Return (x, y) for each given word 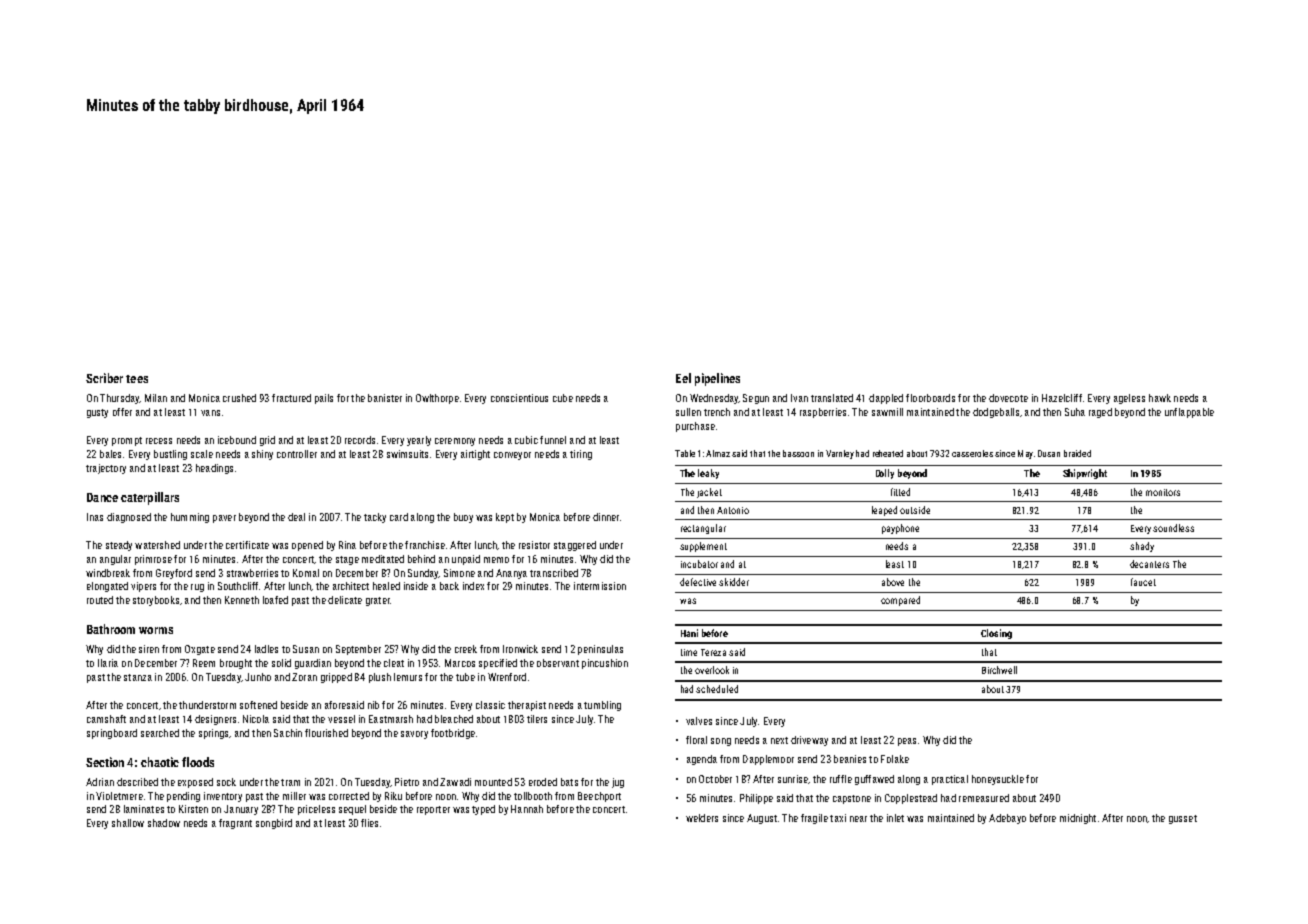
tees (137, 379)
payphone (900, 529)
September (358, 650)
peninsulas (600, 650)
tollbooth (533, 796)
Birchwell (999, 670)
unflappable (1189, 413)
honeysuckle (998, 780)
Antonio (733, 510)
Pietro (407, 782)
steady (119, 546)
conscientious (519, 398)
